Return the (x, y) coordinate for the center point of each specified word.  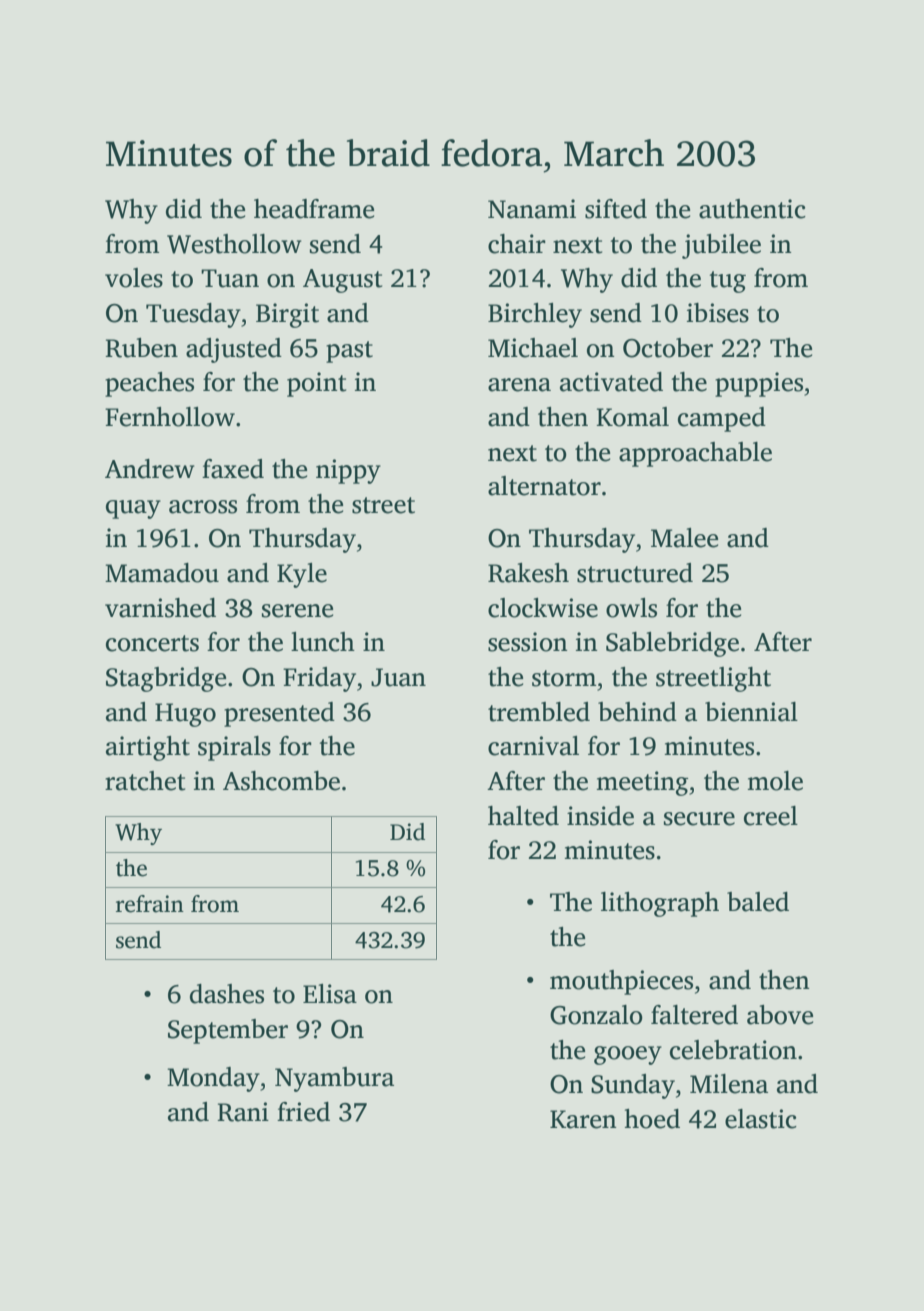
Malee (684, 538)
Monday (213, 1079)
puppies (759, 384)
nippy (348, 471)
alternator (544, 486)
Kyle (302, 575)
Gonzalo (596, 1015)
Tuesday (193, 315)
